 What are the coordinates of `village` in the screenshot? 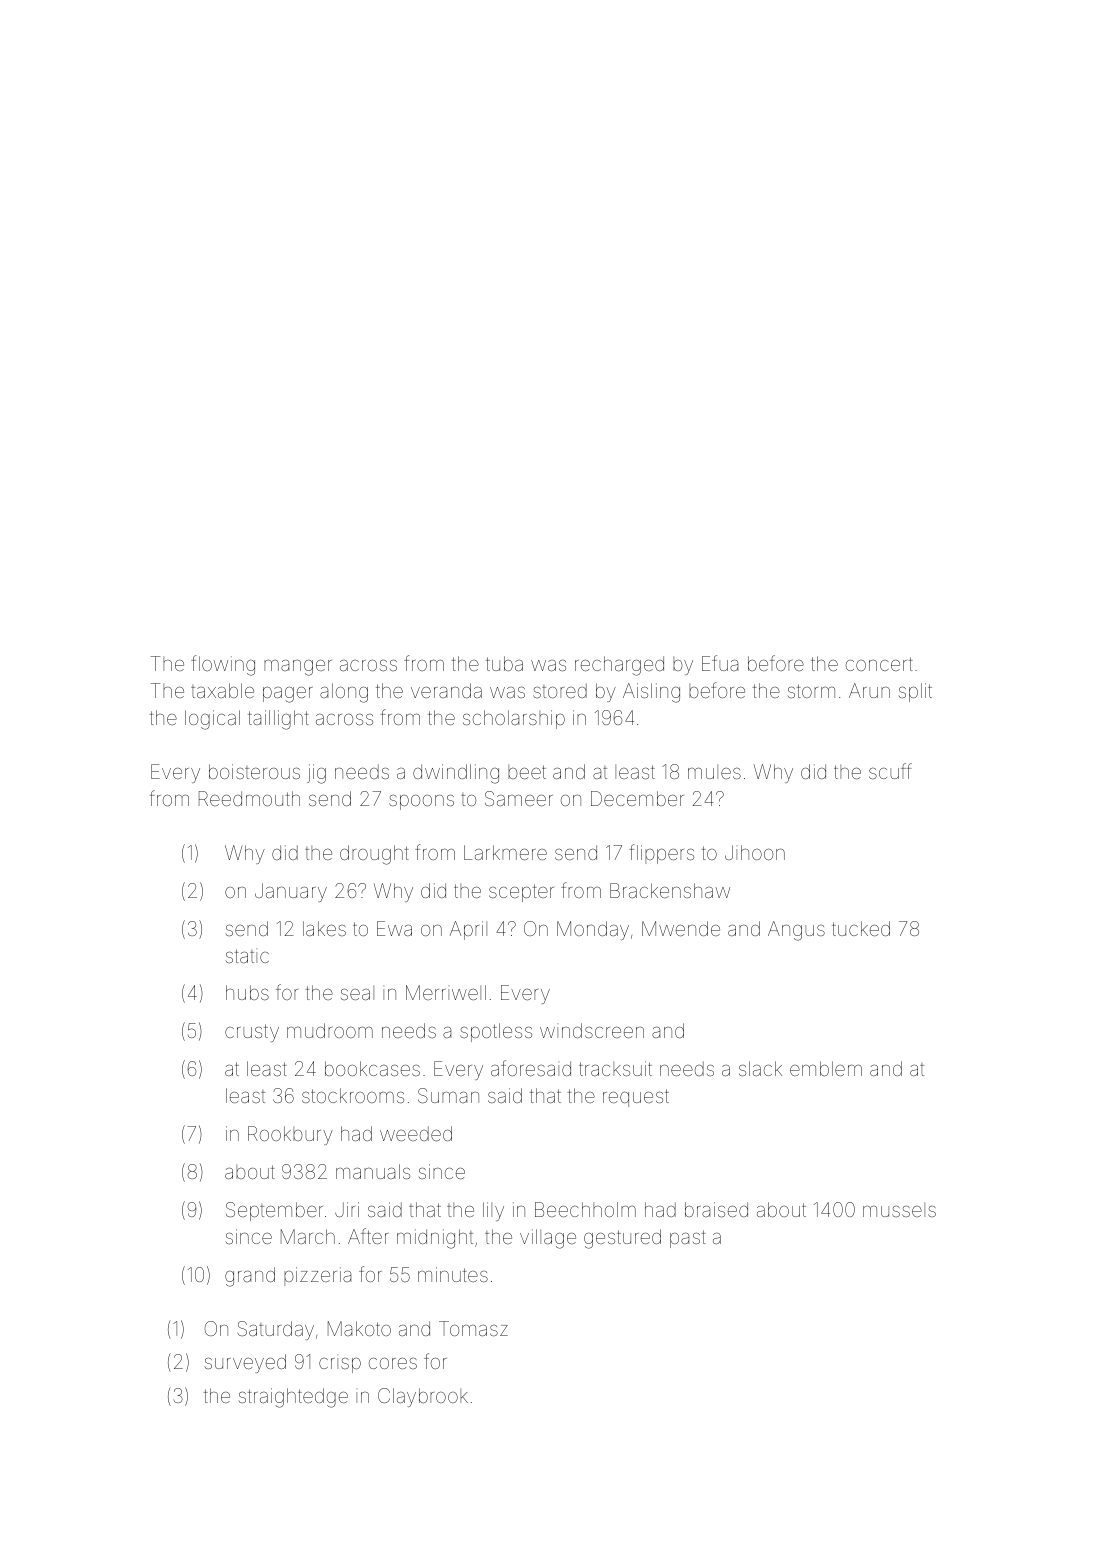 It's located at (548, 1239).
